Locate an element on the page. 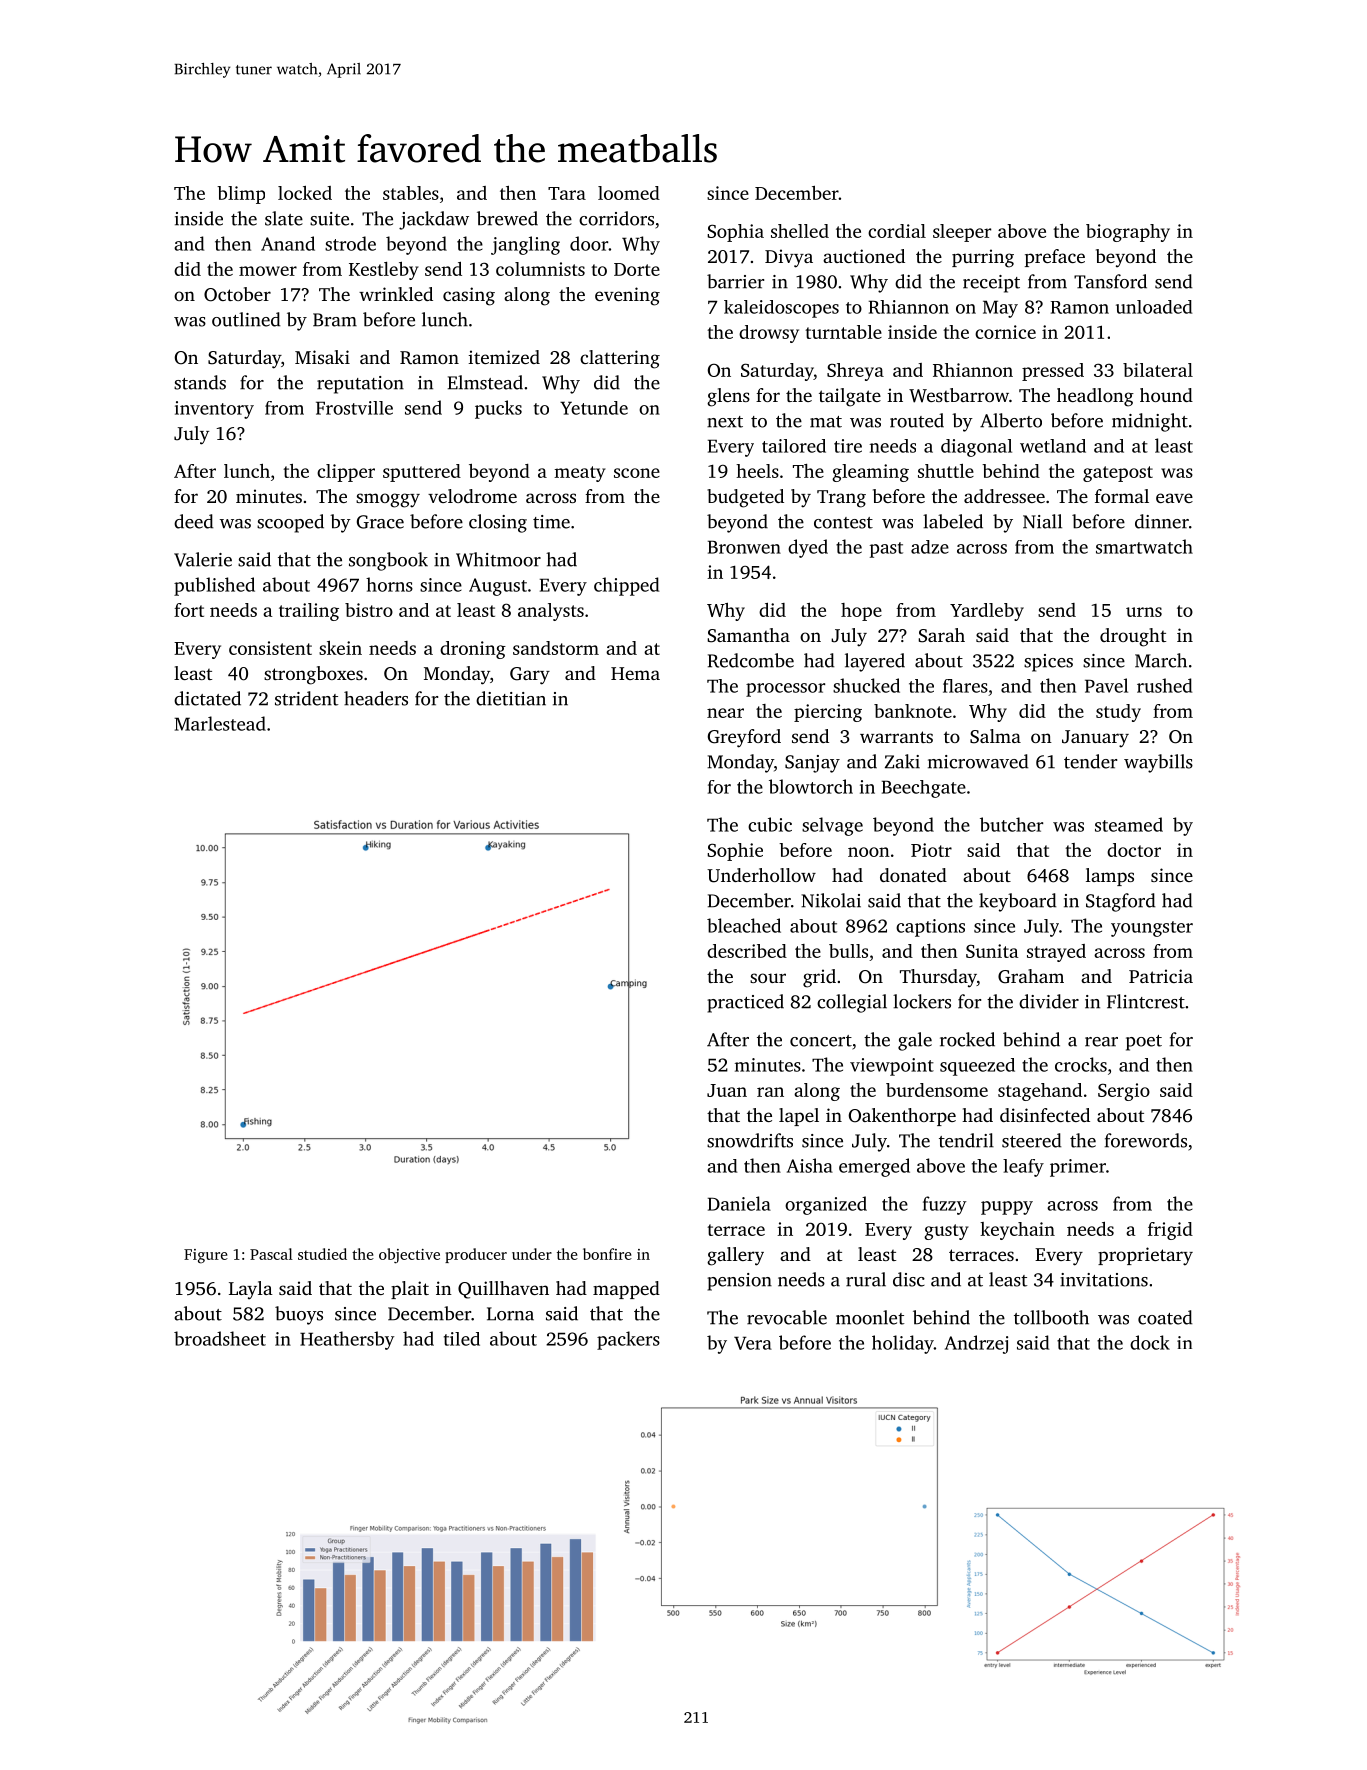 The width and height of the image is (1367, 1770). droning is located at coordinates (473, 650).
